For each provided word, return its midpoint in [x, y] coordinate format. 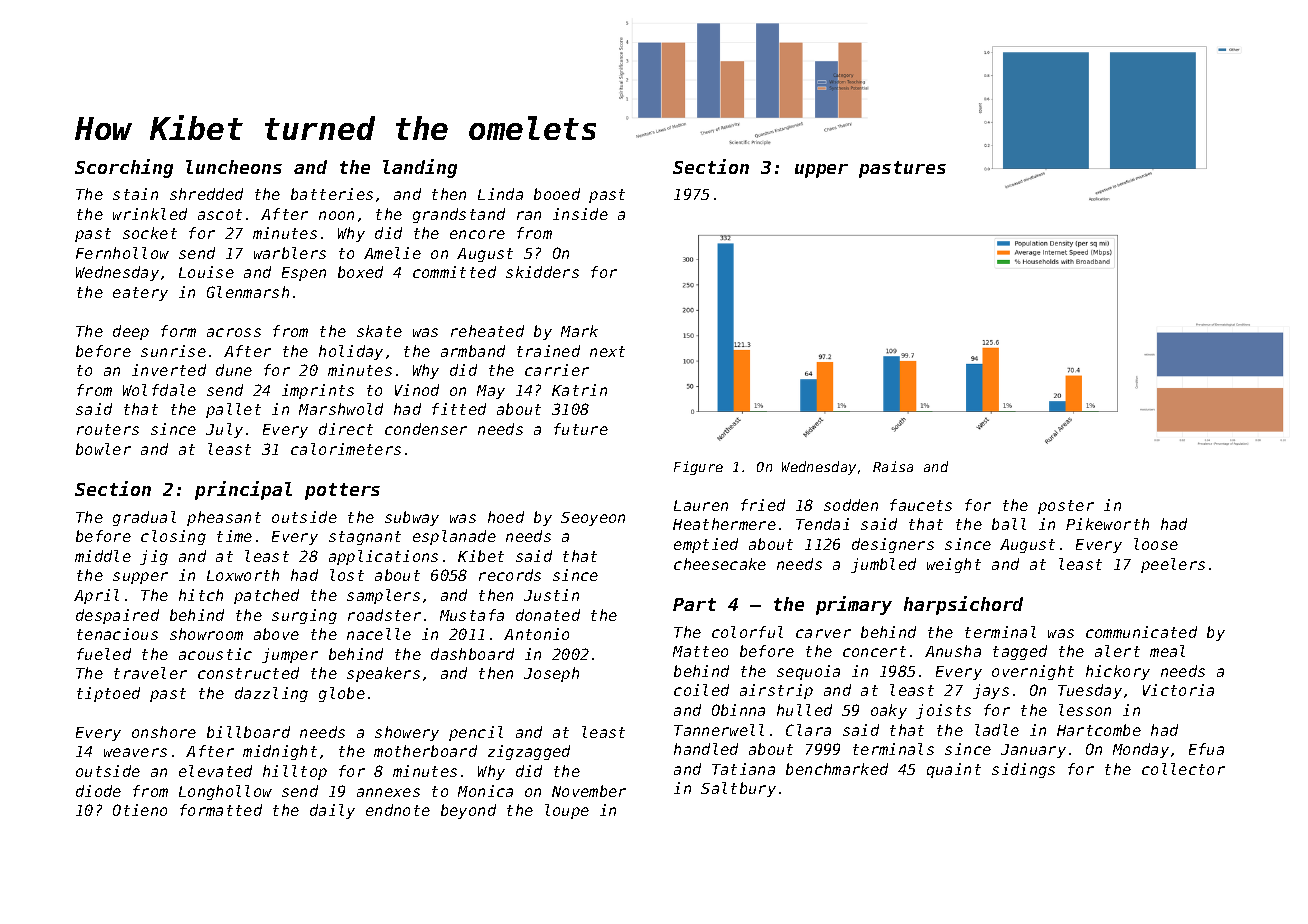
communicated [1141, 632]
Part [694, 604]
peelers [1173, 565]
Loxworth [243, 575]
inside [580, 214]
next [607, 351]
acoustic [215, 654]
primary [854, 605]
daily [332, 811]
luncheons [234, 167]
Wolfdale [159, 390]
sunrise [173, 351]
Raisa [893, 466]
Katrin [579, 390]
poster [1066, 507]
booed [557, 194]
